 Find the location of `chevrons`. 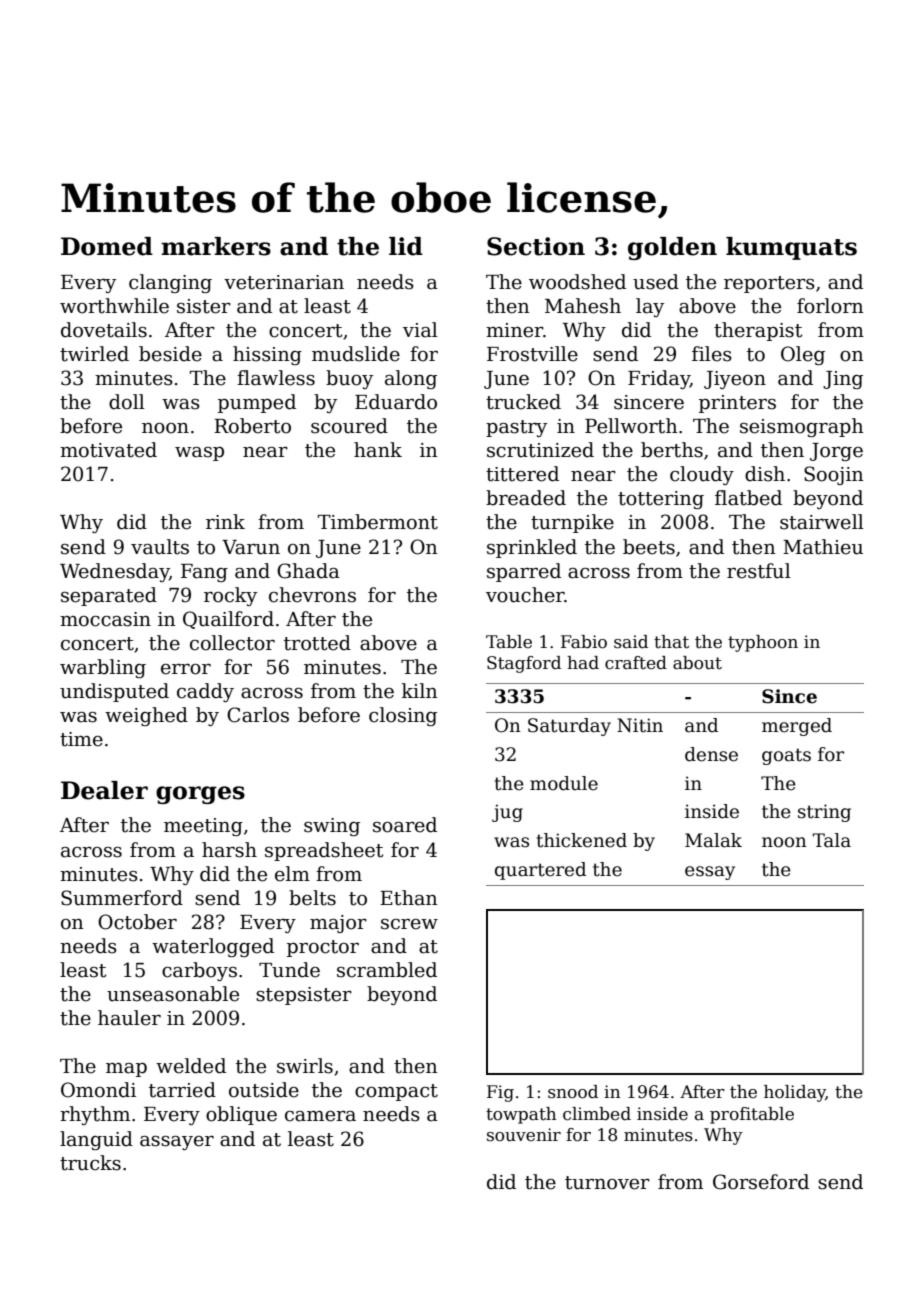

chevrons is located at coordinates (312, 595).
